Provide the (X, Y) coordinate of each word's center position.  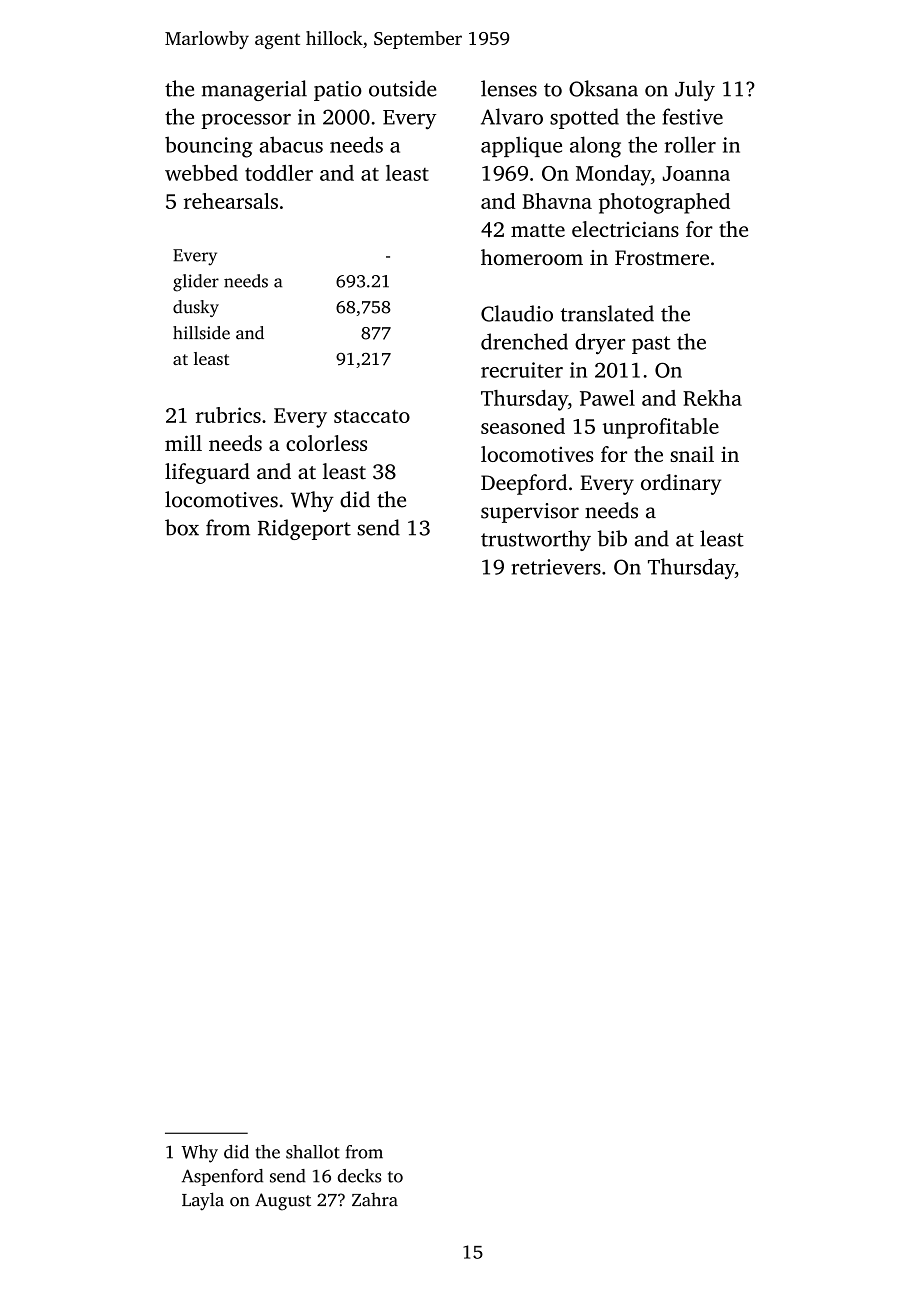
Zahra (375, 1200)
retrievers (556, 567)
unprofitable (661, 428)
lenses (509, 88)
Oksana (603, 88)
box (182, 527)
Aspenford (222, 1177)
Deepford (524, 484)
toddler (279, 173)
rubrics (228, 415)
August (283, 1202)
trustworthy (536, 540)
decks (359, 1176)
